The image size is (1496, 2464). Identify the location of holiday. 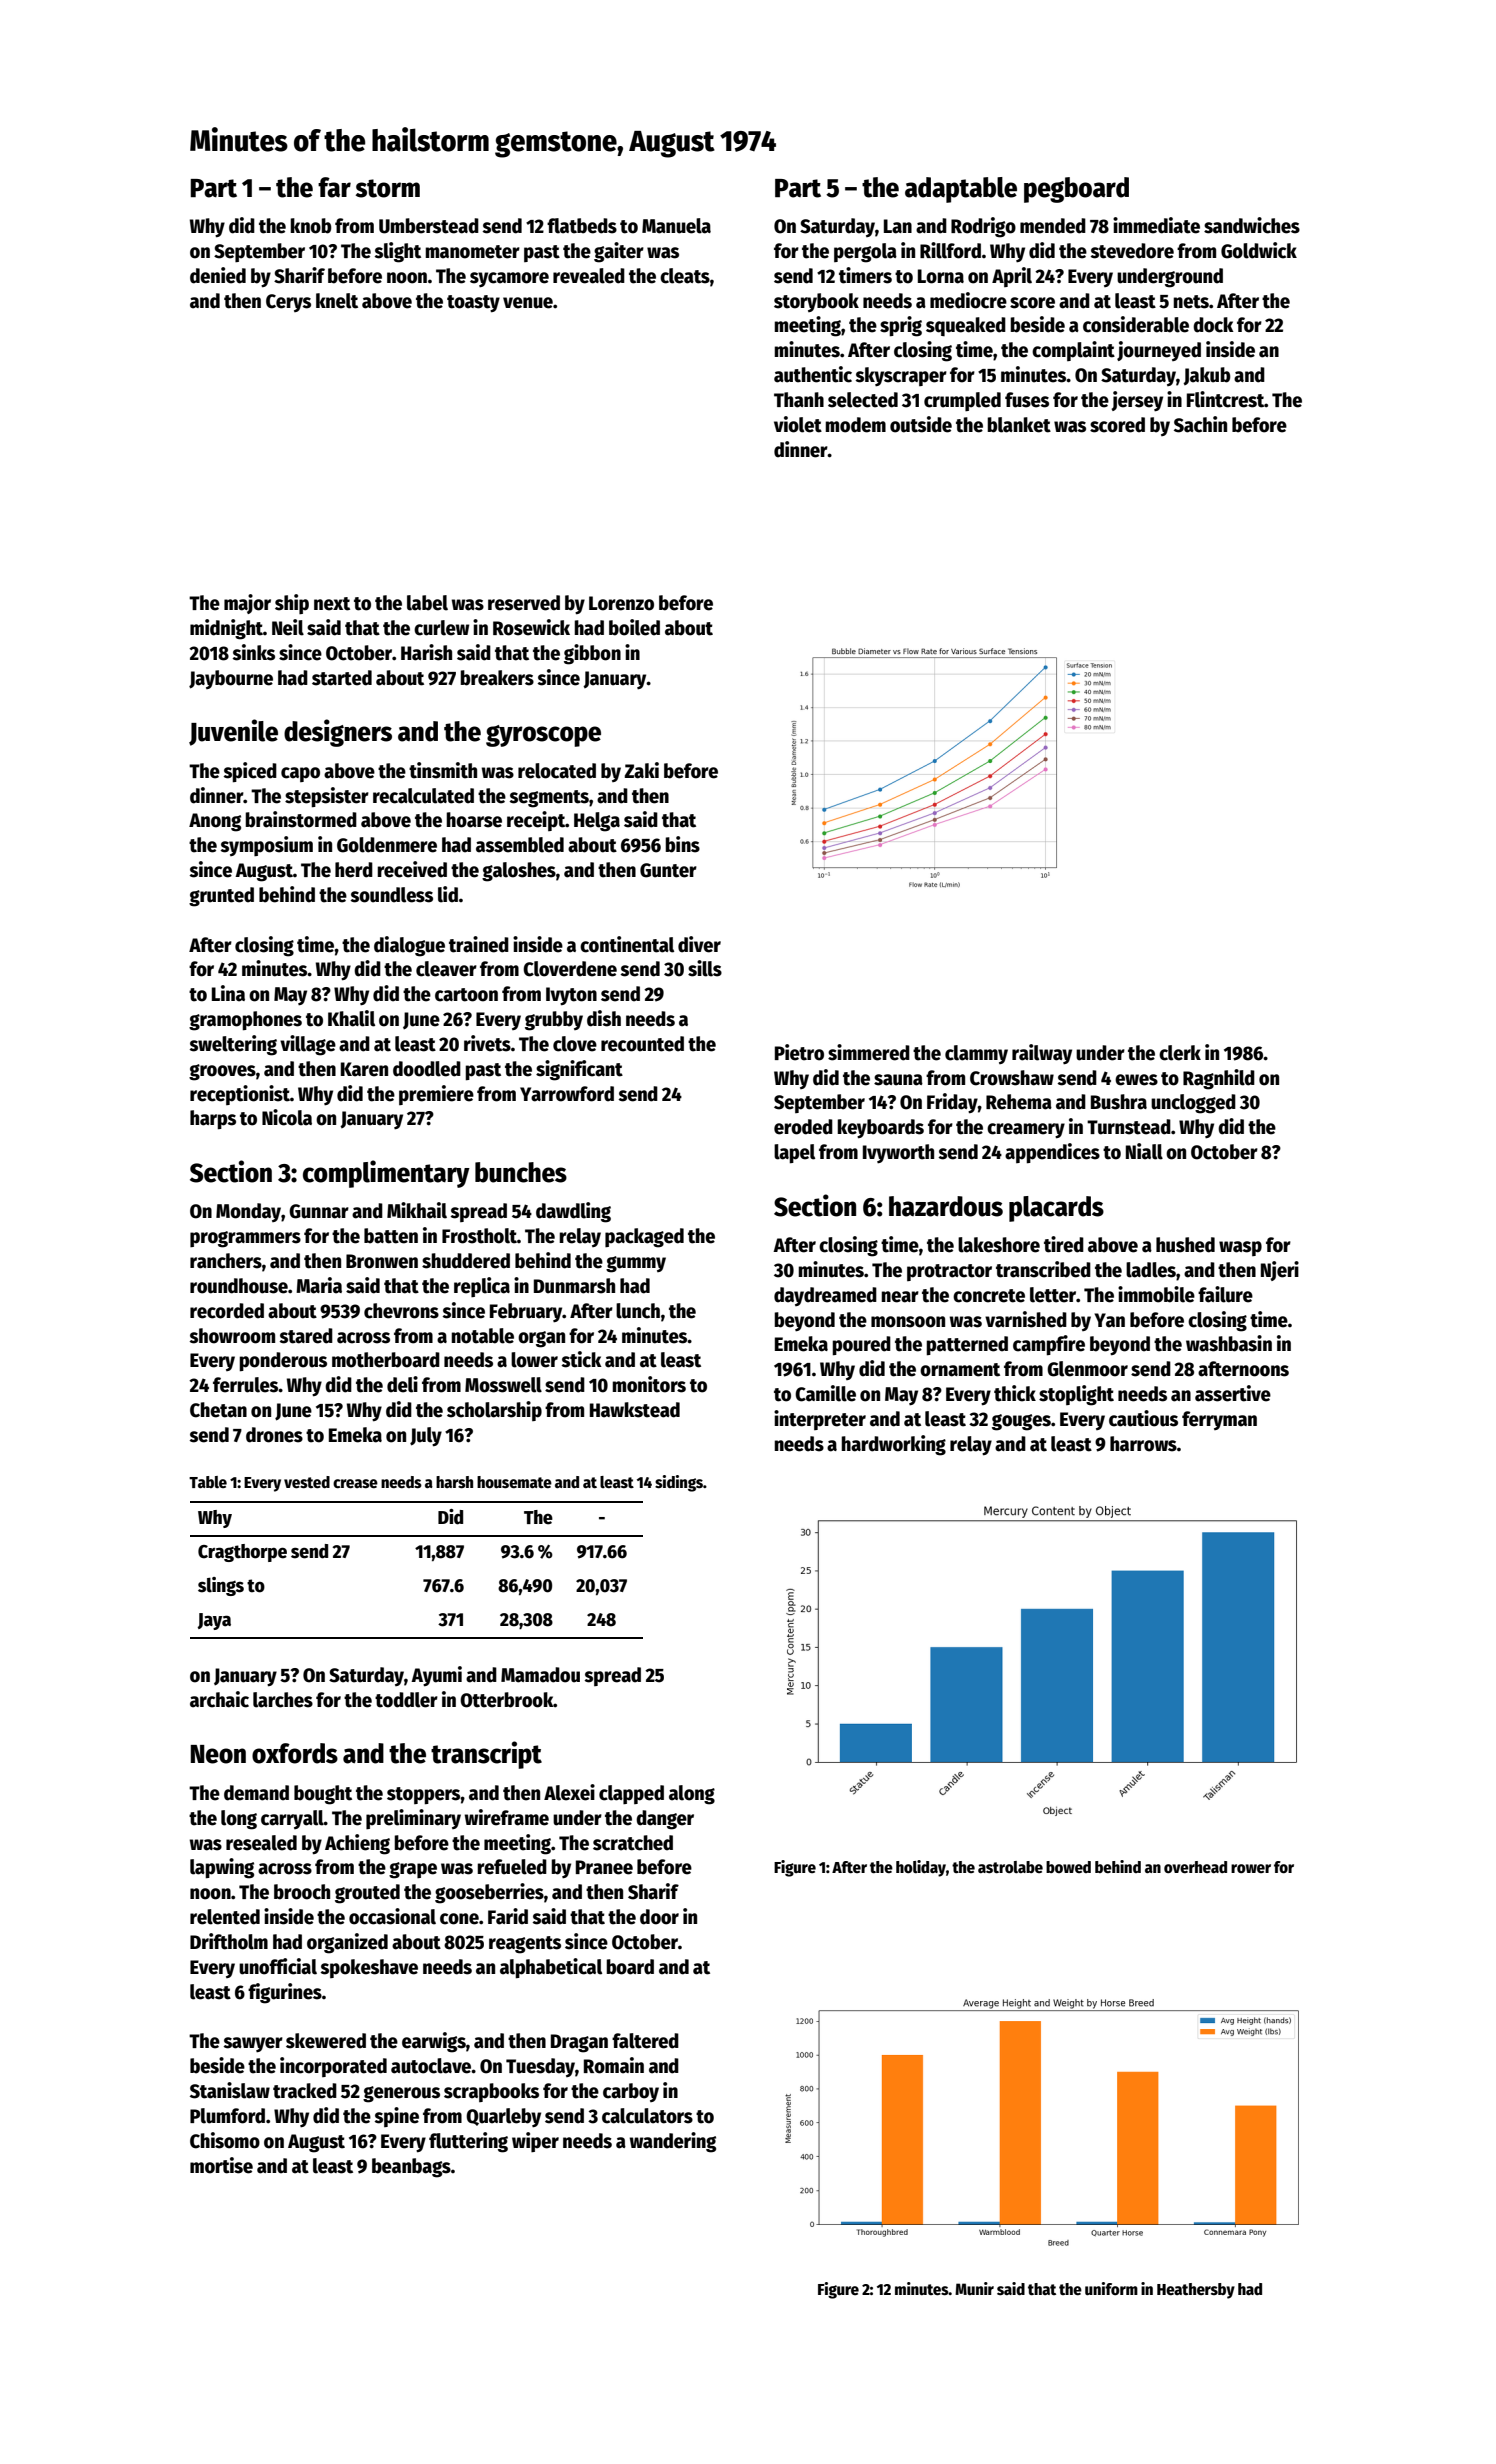
(921, 1868).
